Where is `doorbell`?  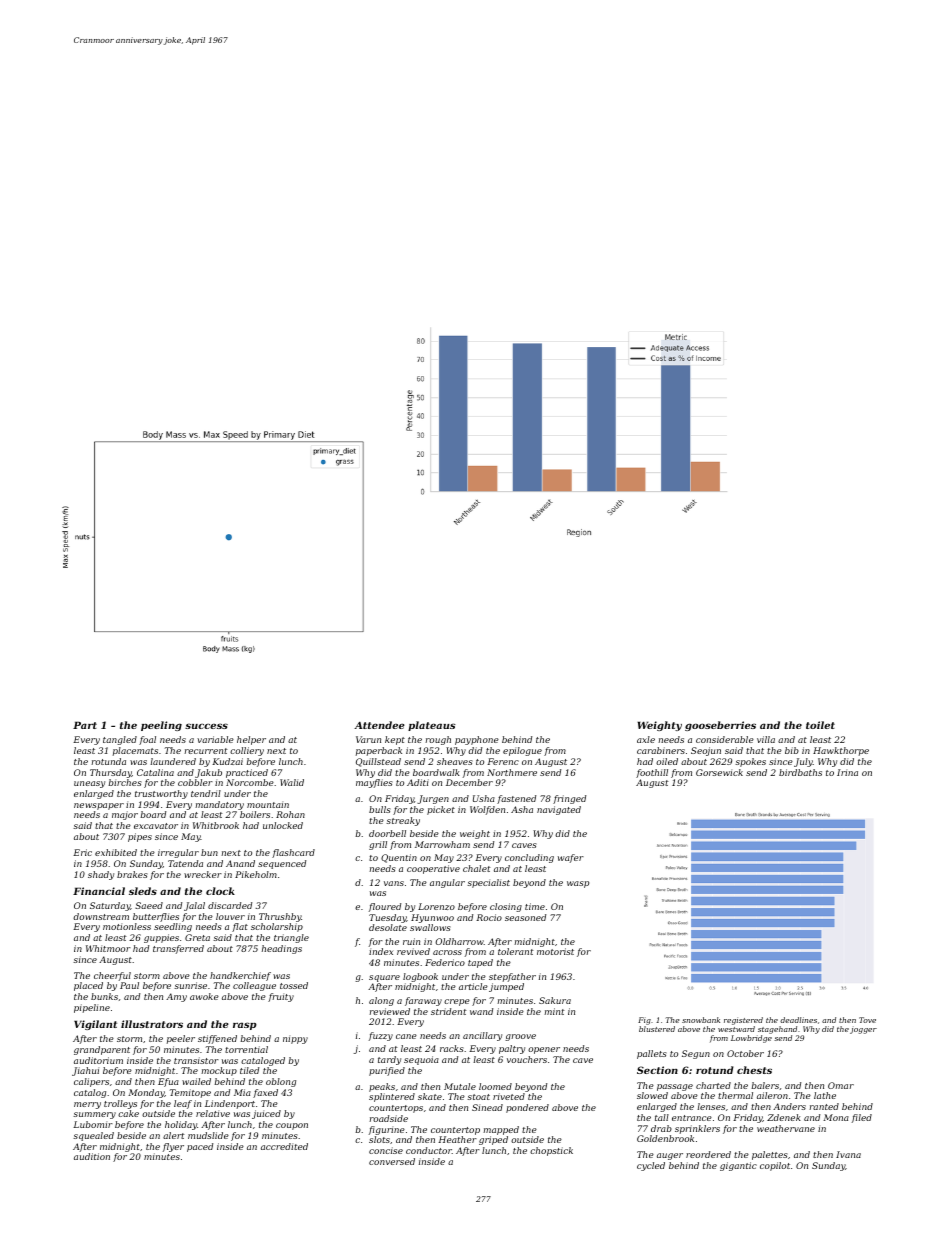 doorbell is located at coordinates (387, 833).
